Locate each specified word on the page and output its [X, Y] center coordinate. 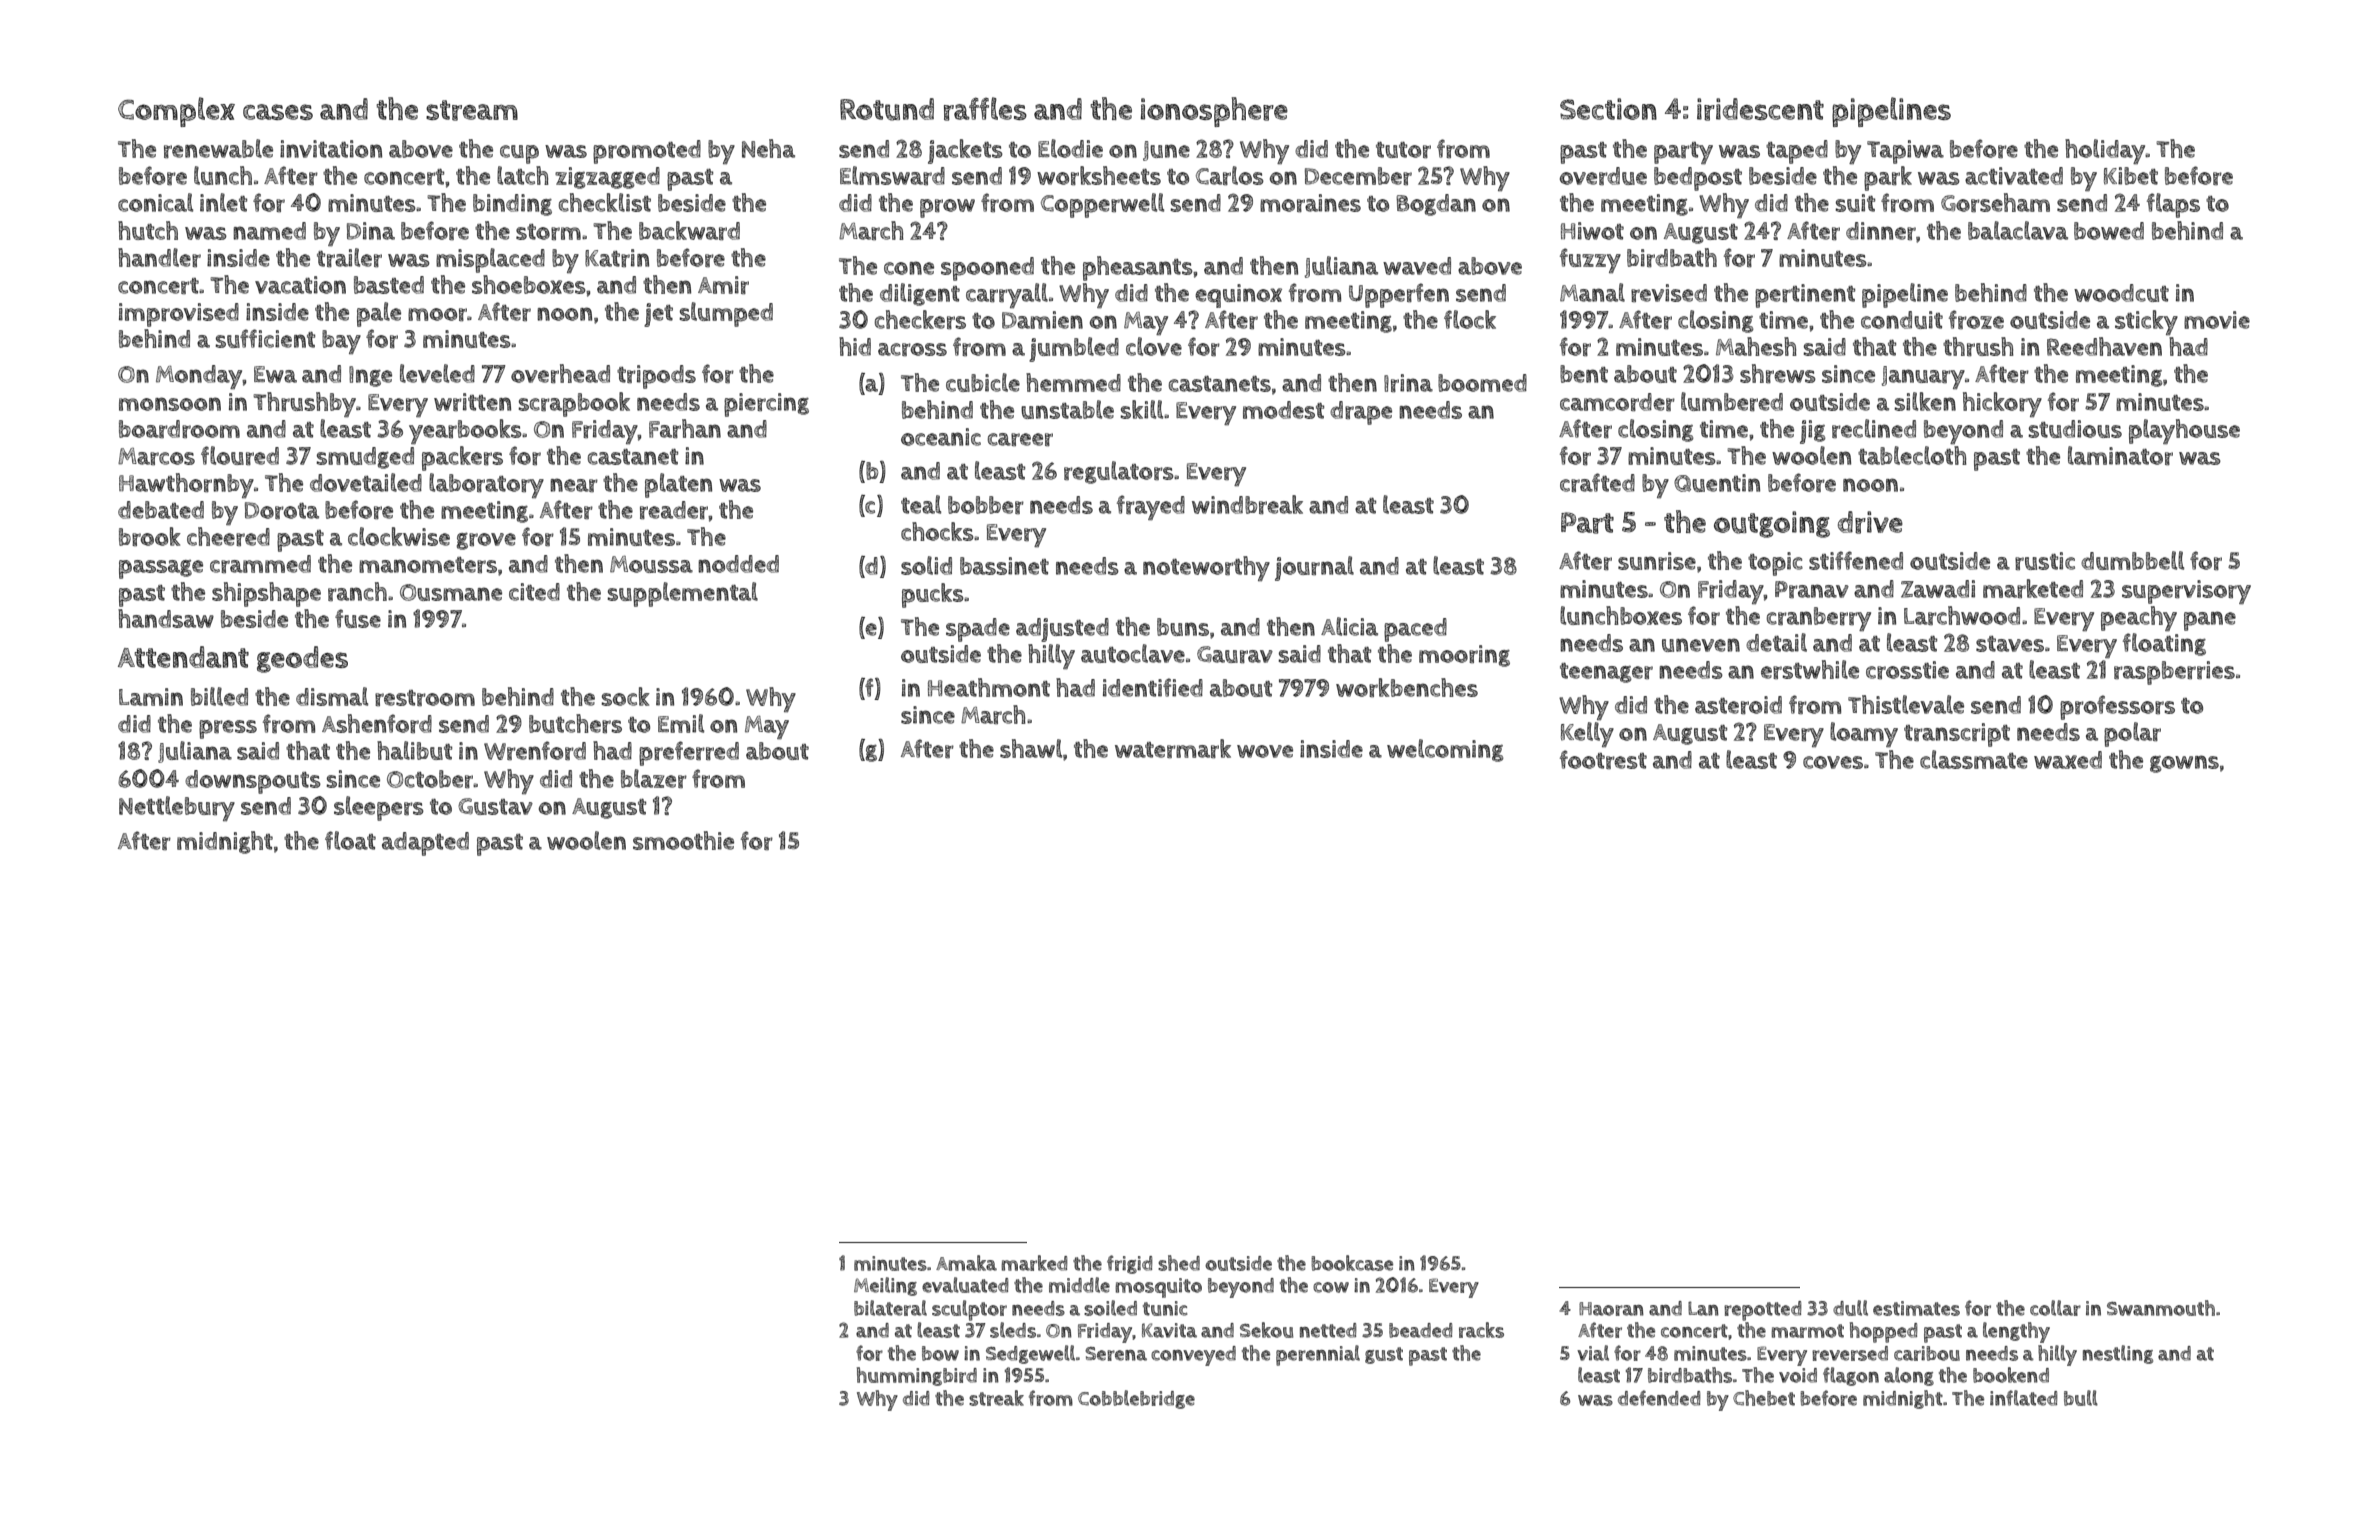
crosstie [1907, 670]
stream [472, 110]
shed [1179, 1263]
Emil [681, 723]
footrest [1603, 759]
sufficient [265, 338]
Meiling [885, 1286]
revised [1669, 293]
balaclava [2018, 230]
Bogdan [1436, 205]
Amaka [966, 1263]
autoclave [1133, 653]
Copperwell [1102, 205]
